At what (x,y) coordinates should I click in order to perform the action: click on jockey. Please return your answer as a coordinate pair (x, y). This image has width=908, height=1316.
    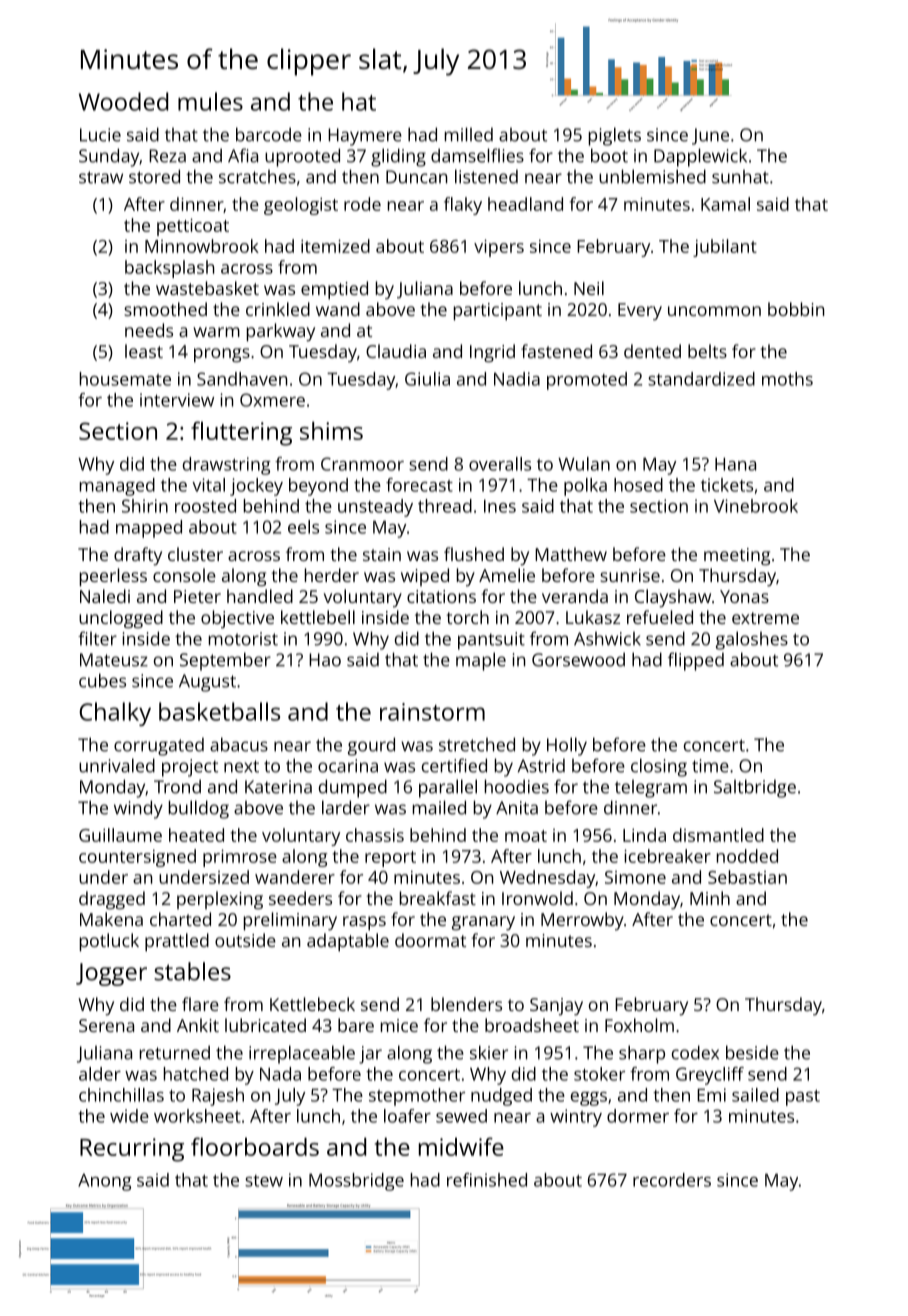
    Looking at the image, I should click on (256, 487).
